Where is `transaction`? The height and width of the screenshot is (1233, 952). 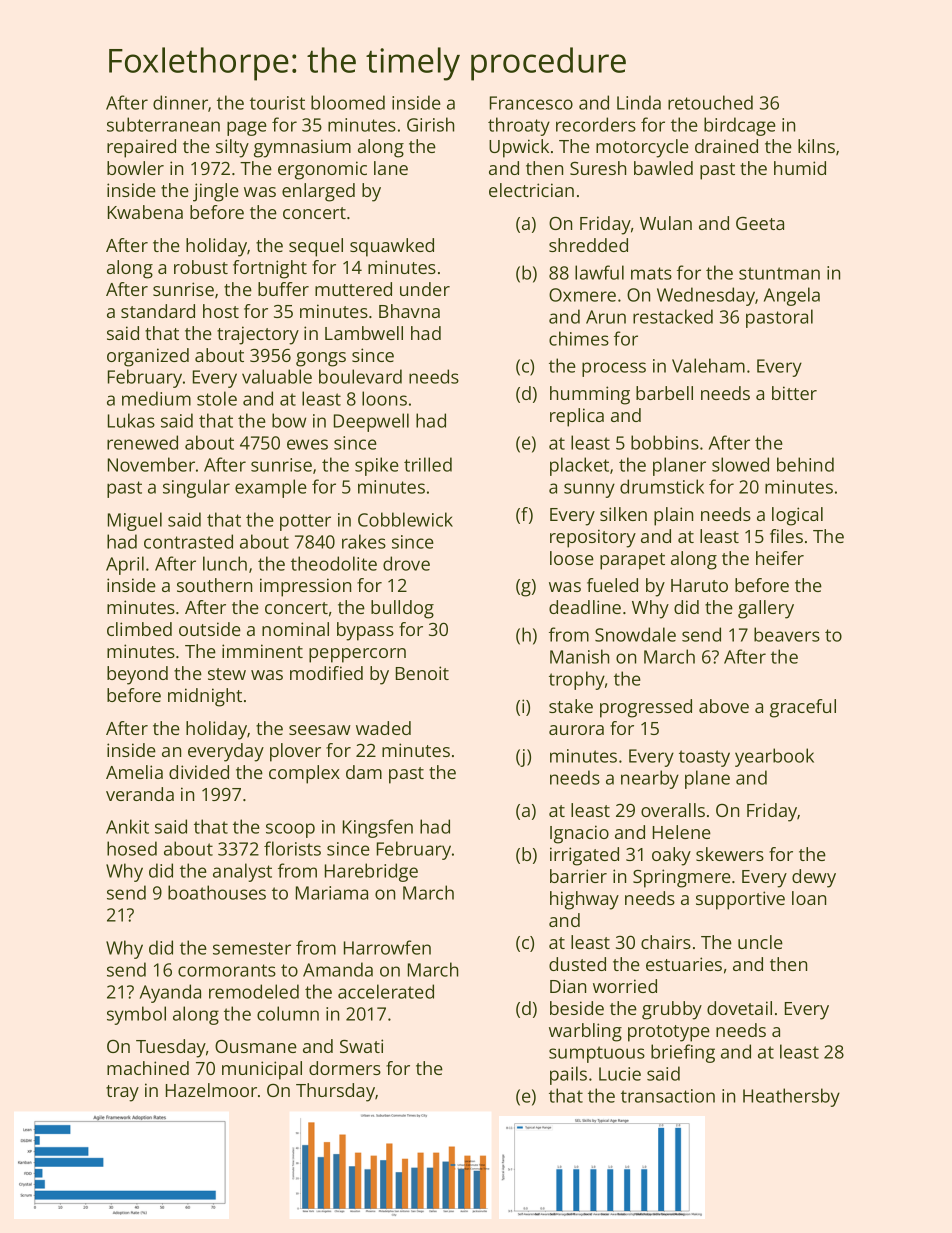 transaction is located at coordinates (668, 1096).
